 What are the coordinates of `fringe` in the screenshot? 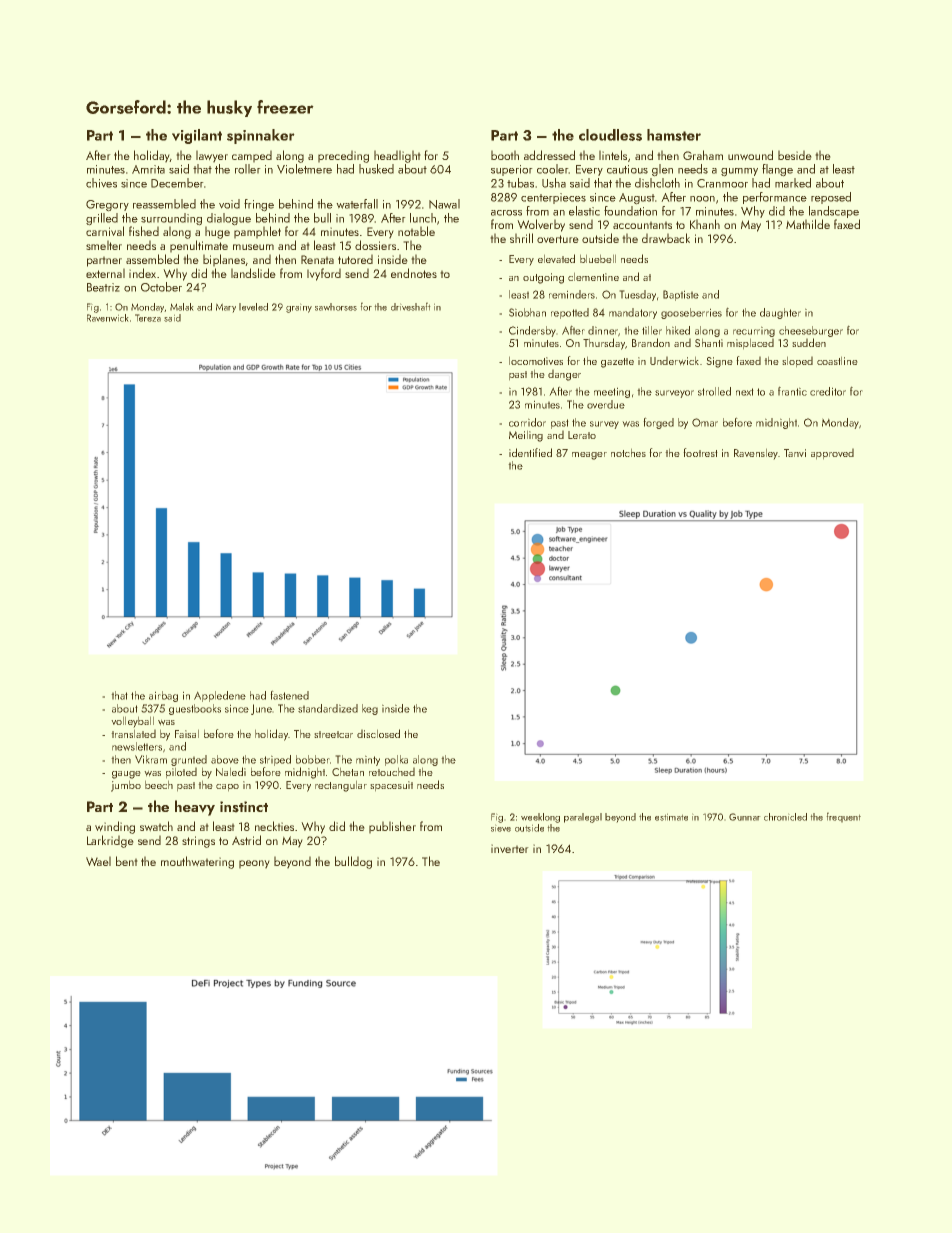 It's located at (259, 205).
